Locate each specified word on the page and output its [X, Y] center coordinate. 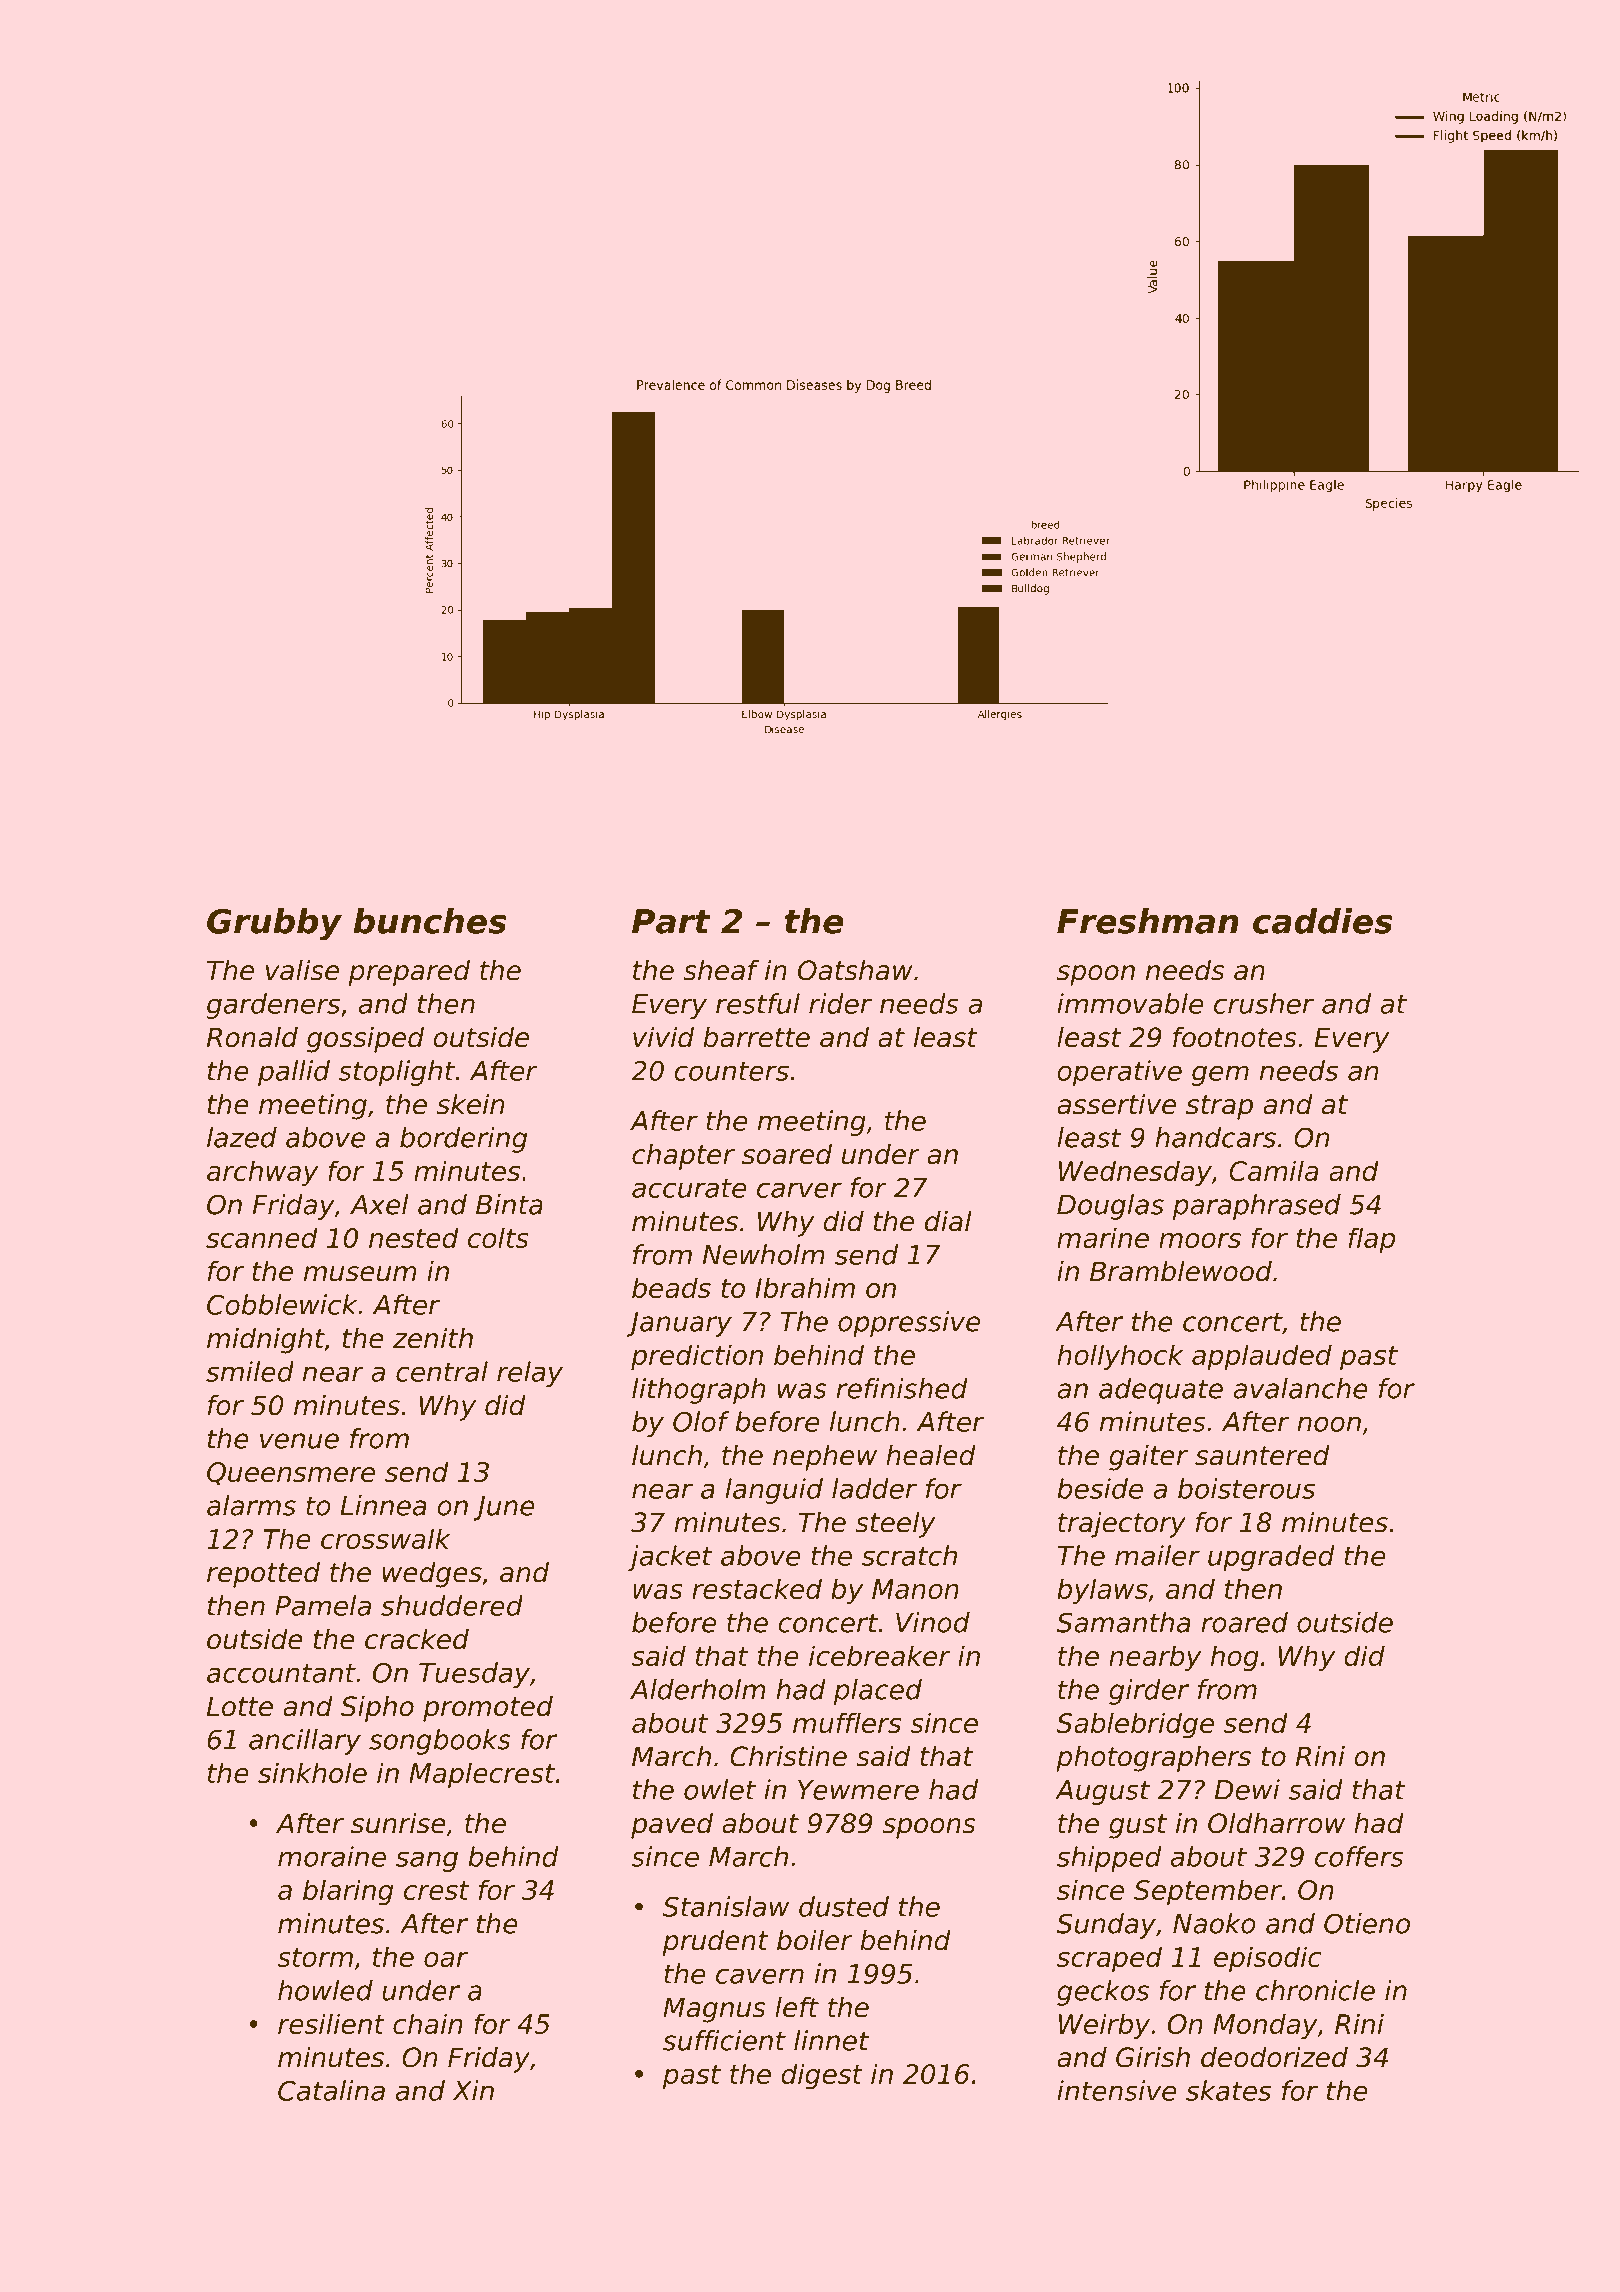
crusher [1264, 1003]
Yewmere [858, 1790]
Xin [473, 2090]
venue [299, 1441]
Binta [509, 1204]
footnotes [1235, 1037]
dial [948, 1221]
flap [1371, 1240]
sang [427, 1861]
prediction [697, 1357]
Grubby [274, 924]
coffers [1359, 1856]
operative [1119, 1073]
